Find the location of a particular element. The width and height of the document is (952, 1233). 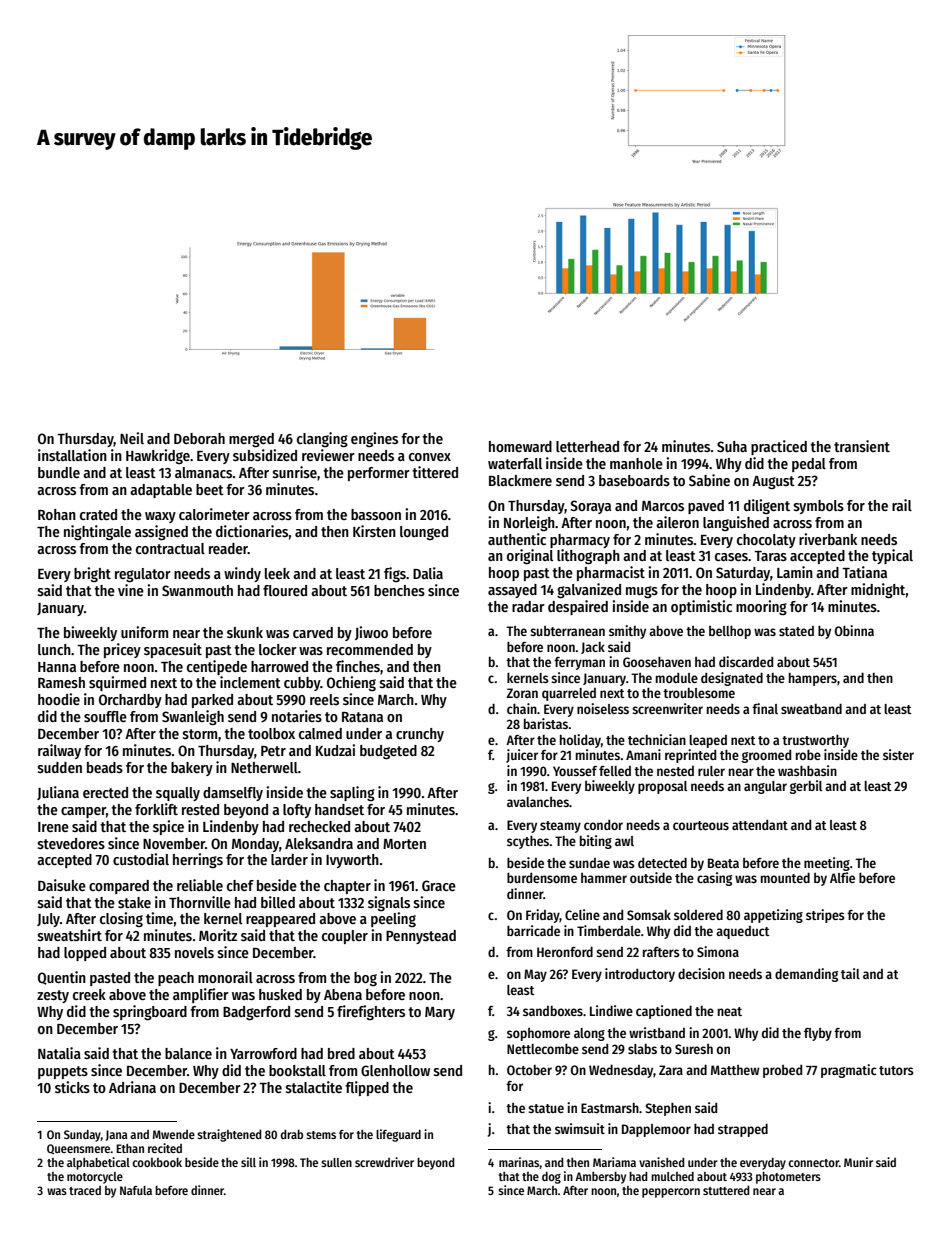

holiday is located at coordinates (580, 741).
